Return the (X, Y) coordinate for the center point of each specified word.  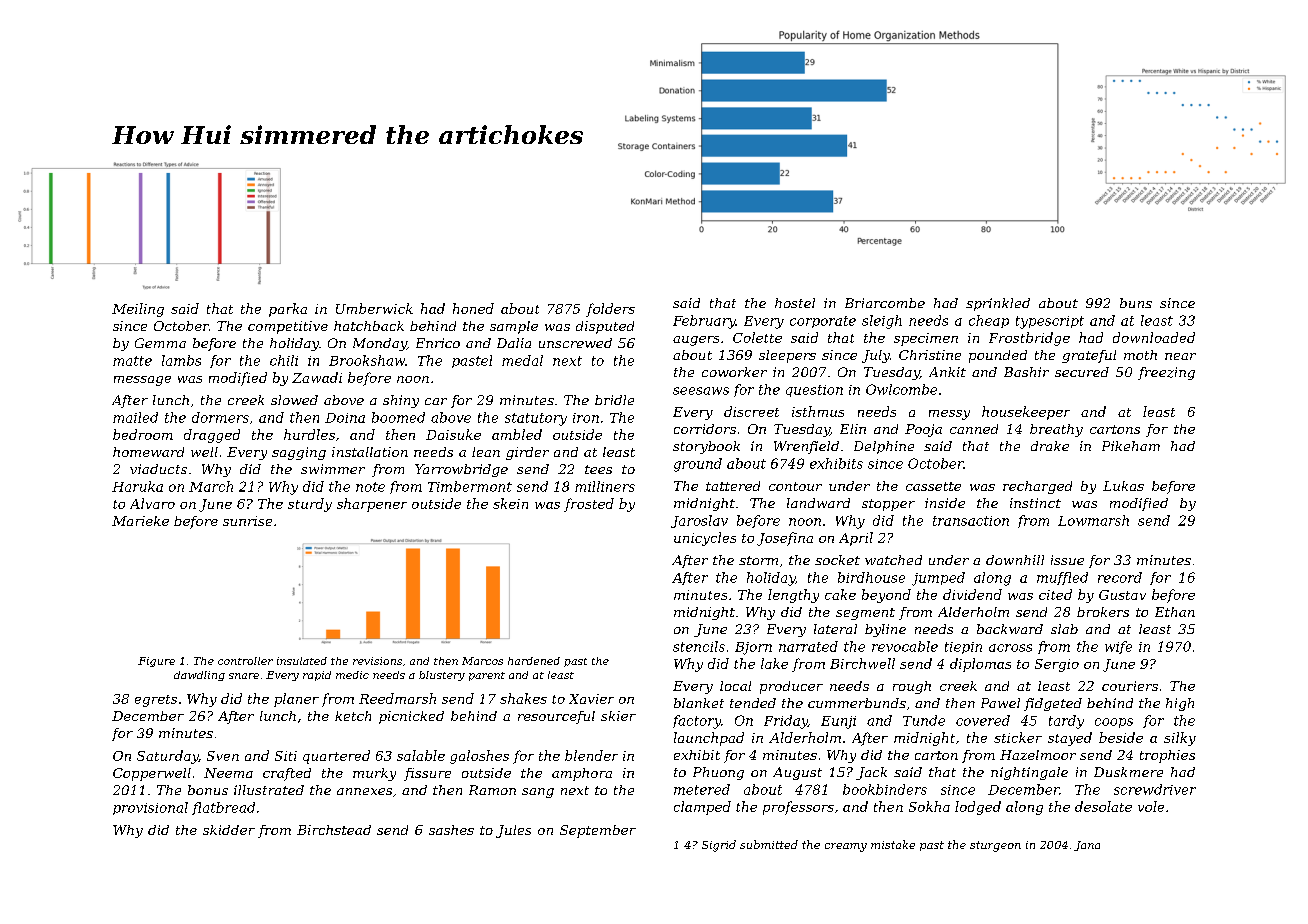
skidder (229, 830)
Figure (156, 662)
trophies (1167, 756)
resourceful (556, 717)
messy (949, 415)
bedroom (143, 434)
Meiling (138, 310)
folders (610, 310)
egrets (156, 701)
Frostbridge (1029, 339)
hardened (534, 661)
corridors (705, 429)
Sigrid (719, 846)
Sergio (1057, 665)
